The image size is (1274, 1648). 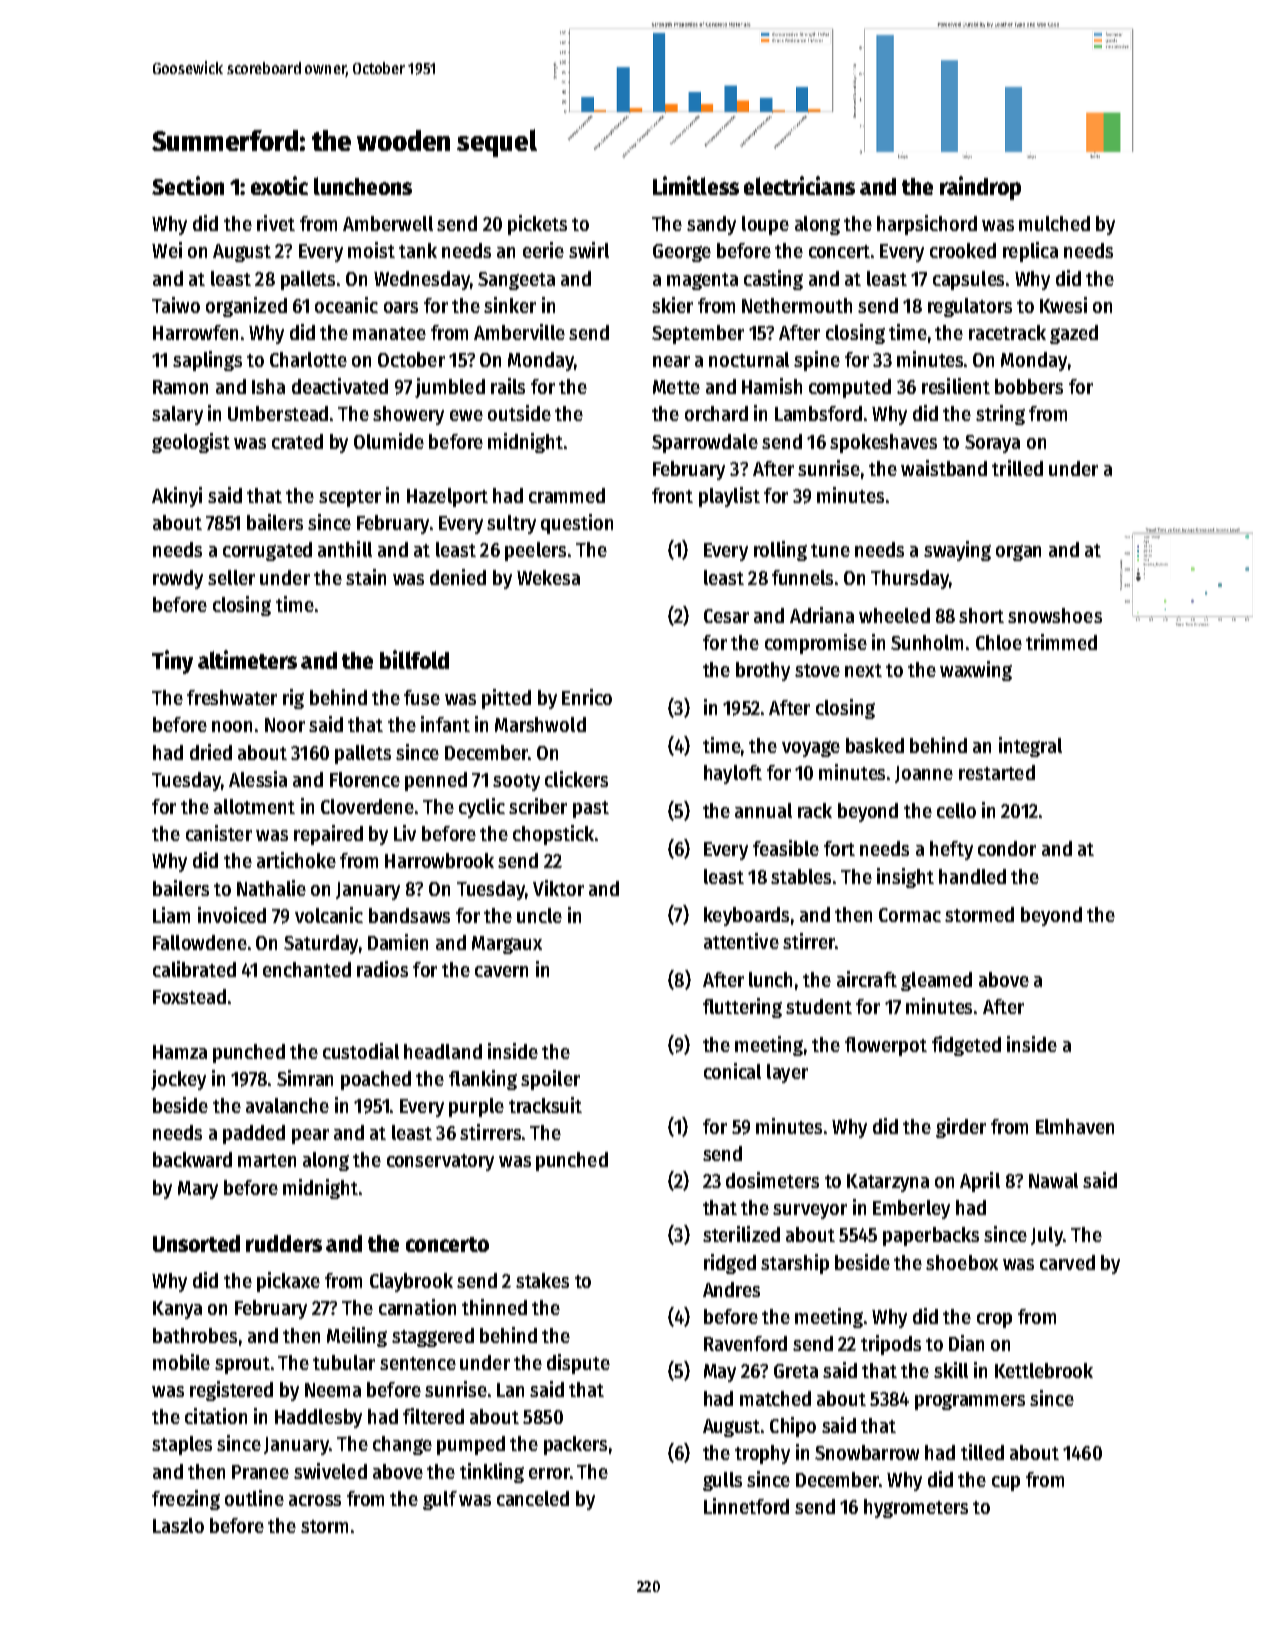 I want to click on change, so click(x=402, y=1445).
